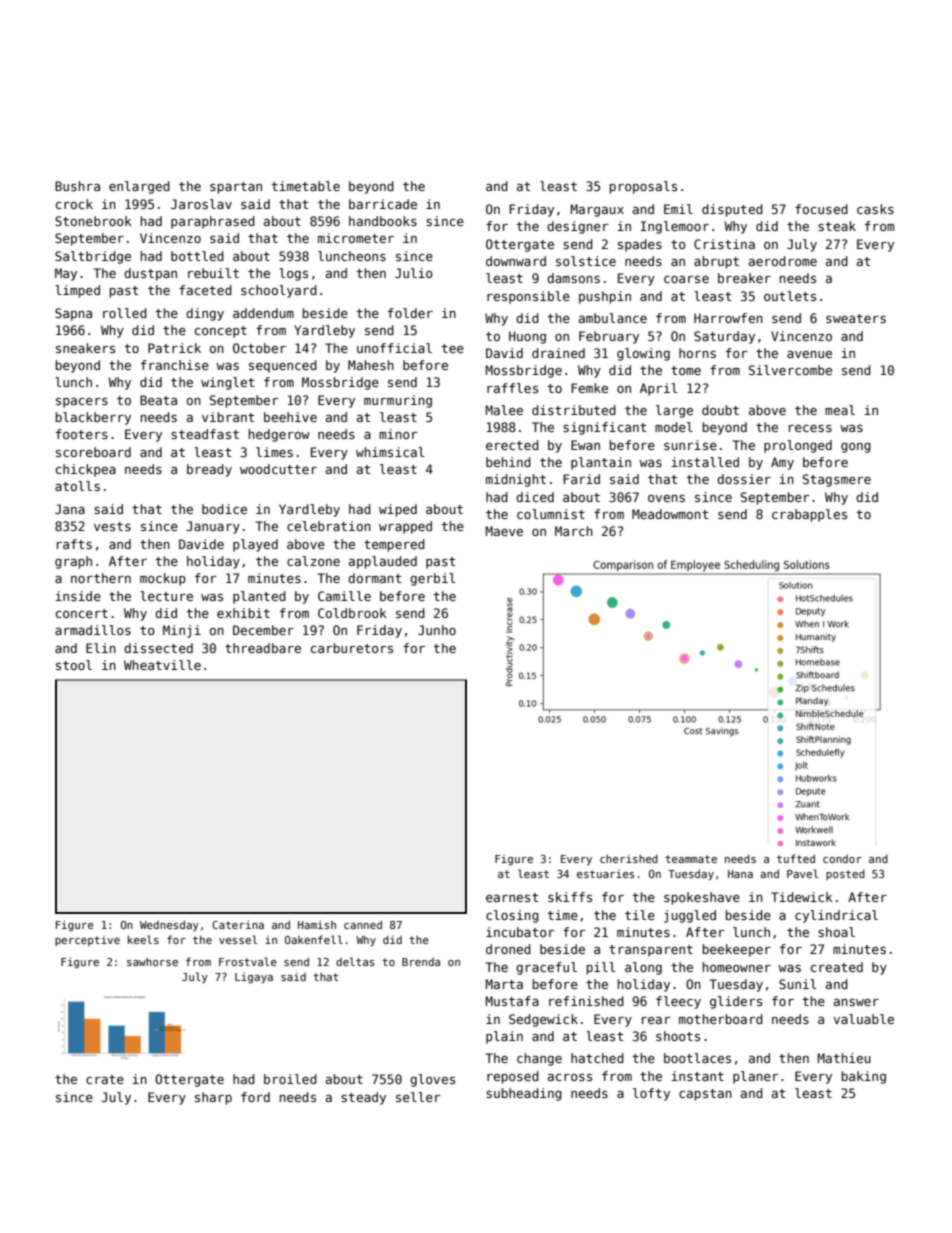 Image resolution: width=952 pixels, height=1233 pixels. Describe the element at coordinates (643, 187) in the page. I see `proposals` at that location.
